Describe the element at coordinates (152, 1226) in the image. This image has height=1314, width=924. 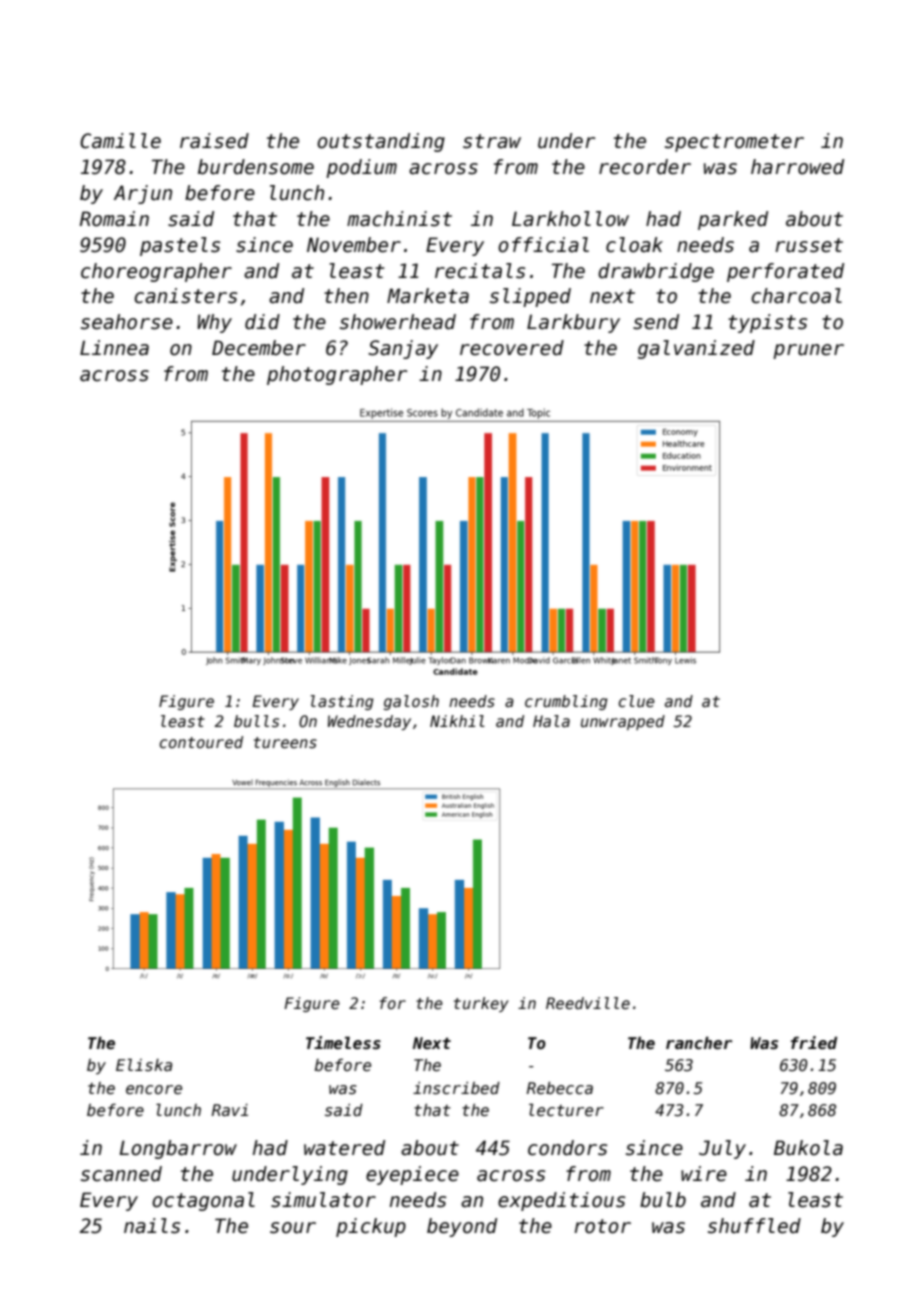
I see `nails` at that location.
